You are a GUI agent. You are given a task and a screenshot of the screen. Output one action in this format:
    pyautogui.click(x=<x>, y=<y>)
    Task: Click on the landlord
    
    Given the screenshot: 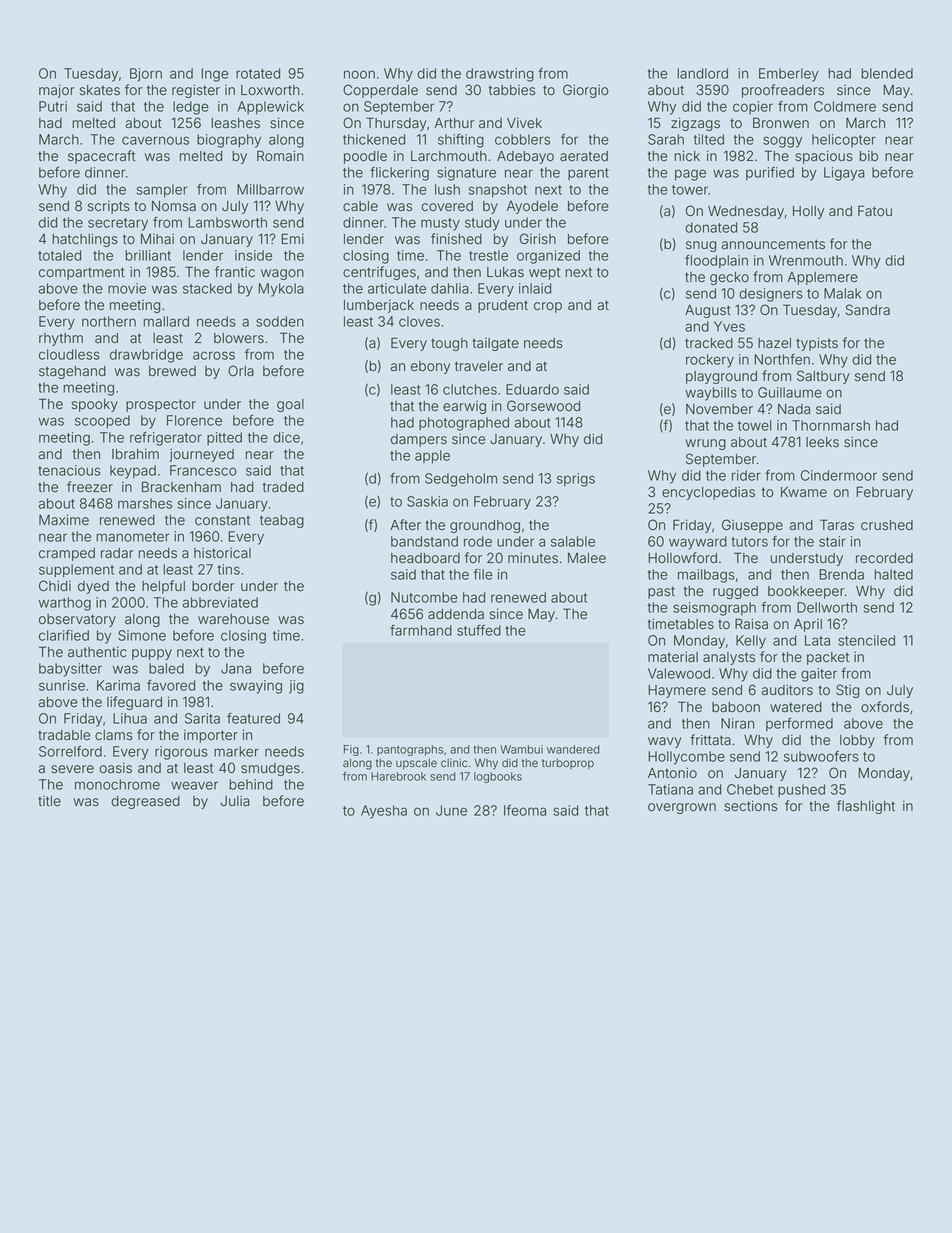 What is the action you would take?
    pyautogui.click(x=702, y=73)
